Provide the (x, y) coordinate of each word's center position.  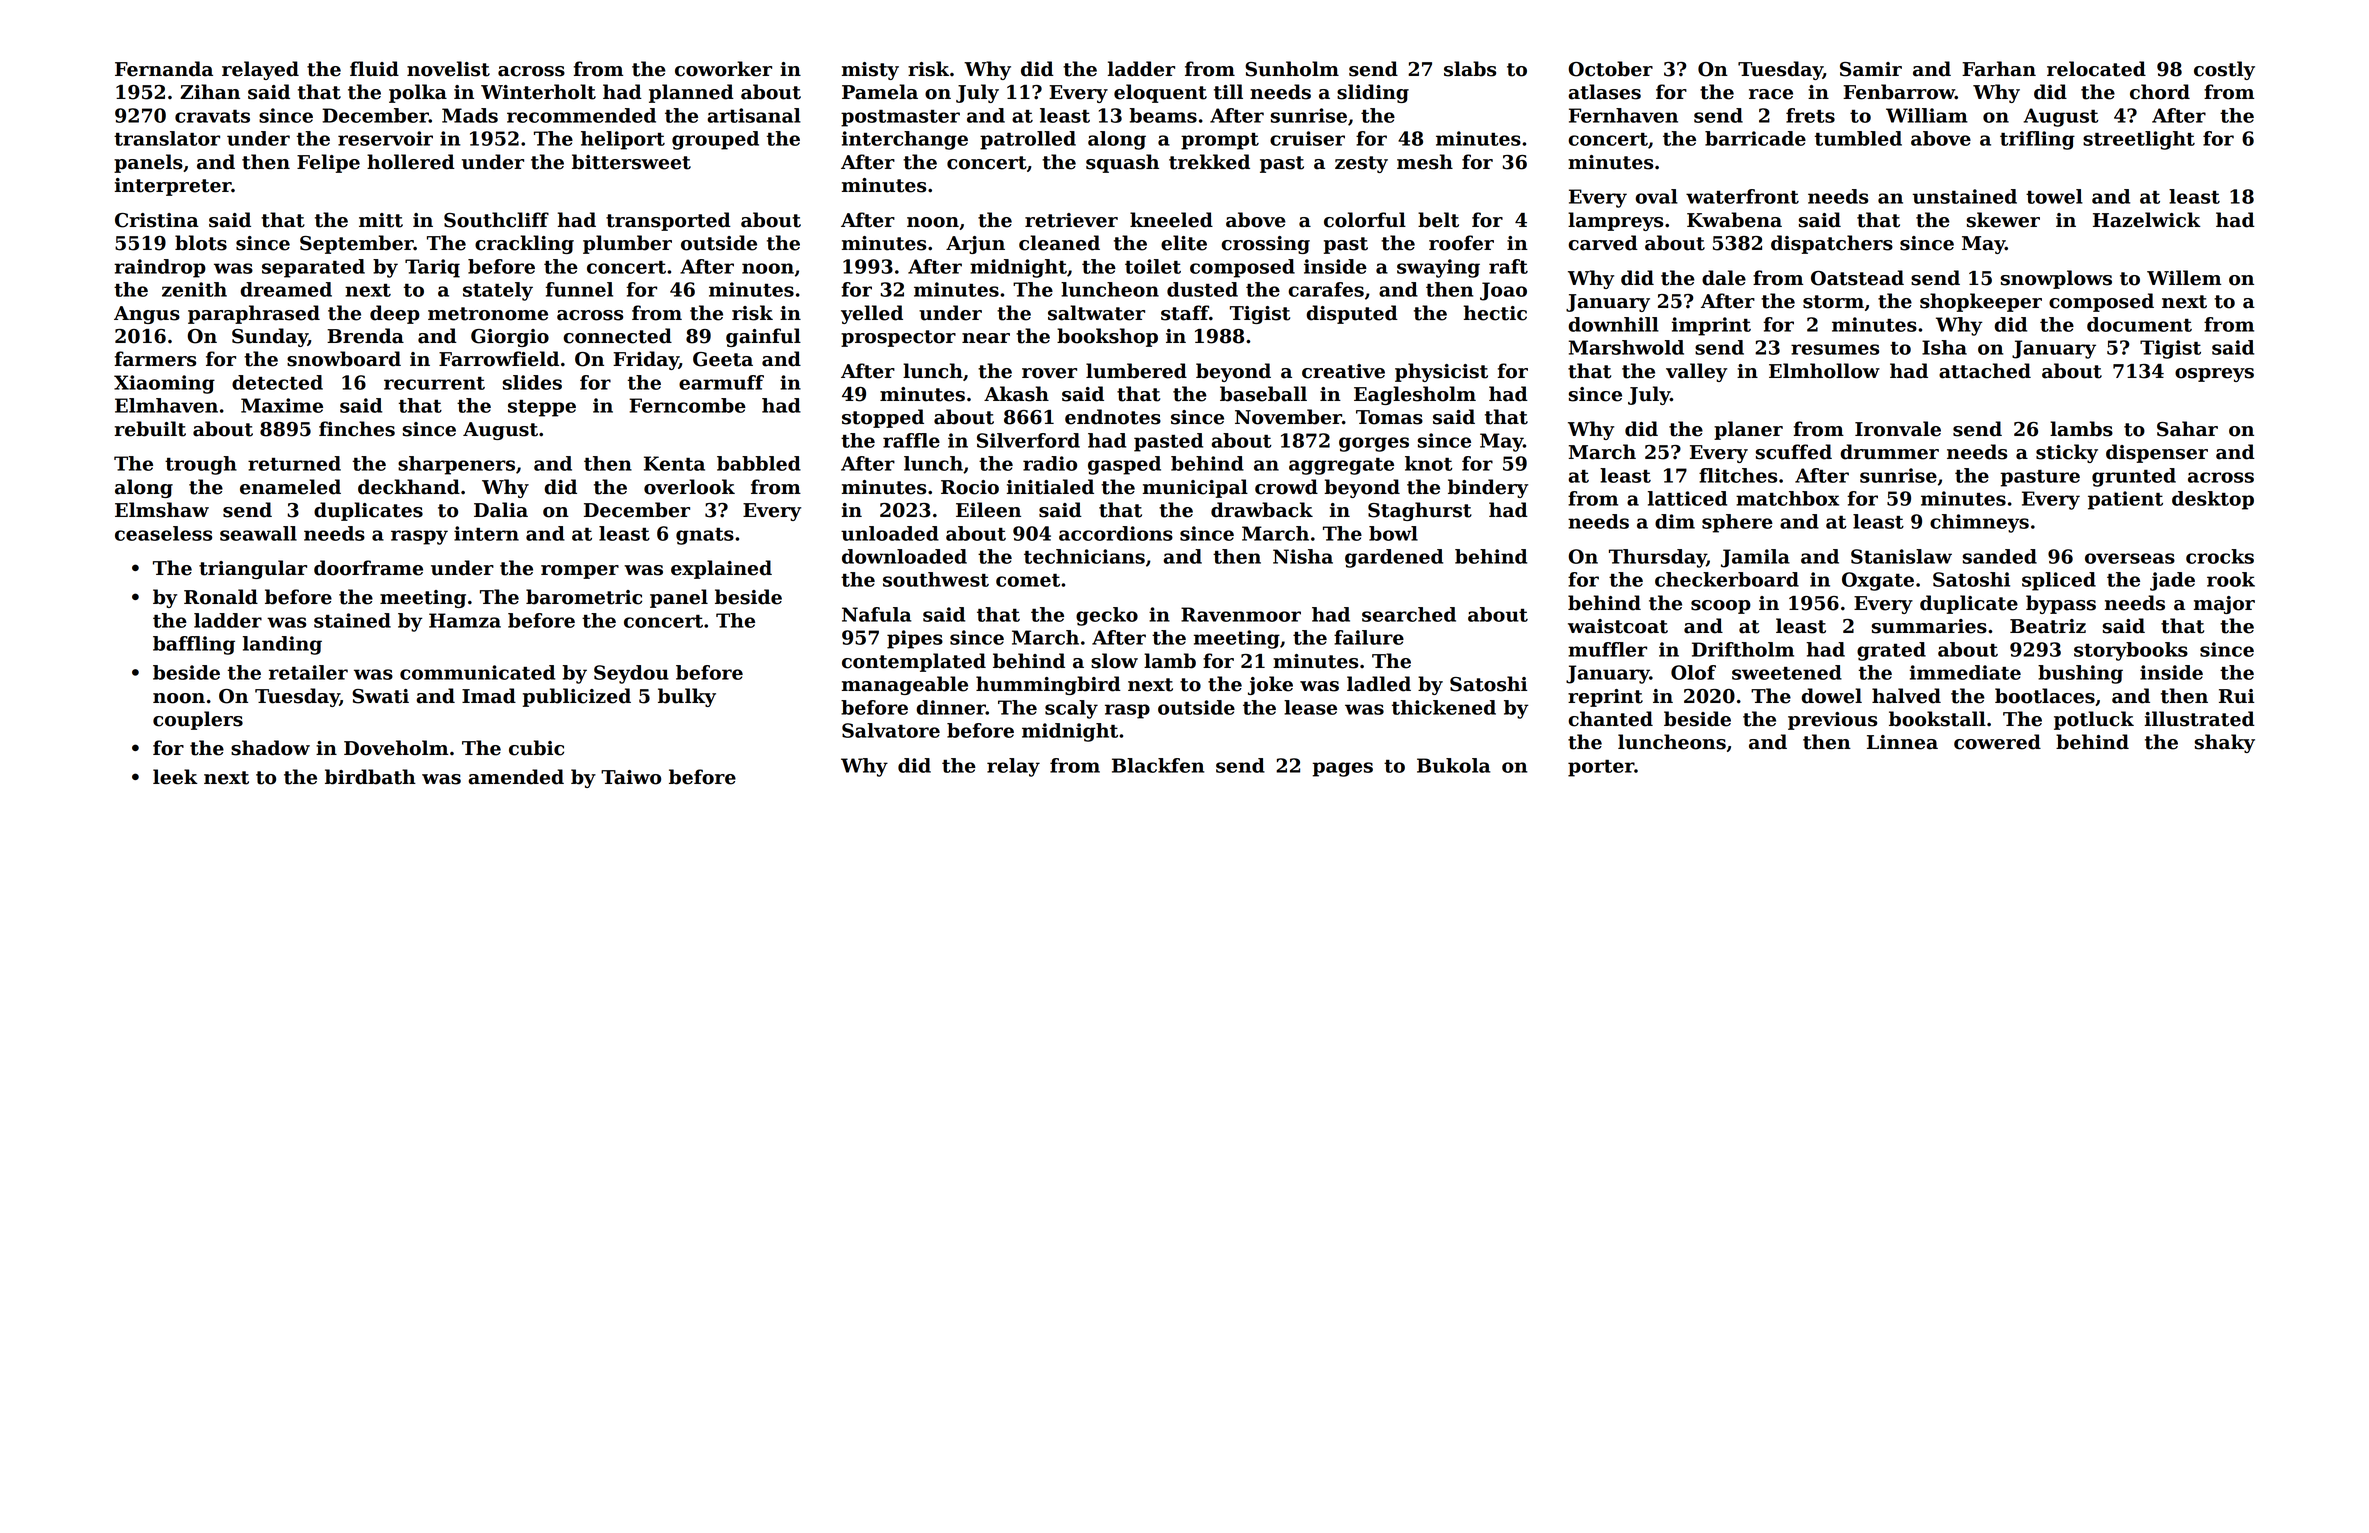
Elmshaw (162, 510)
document (2139, 324)
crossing (1265, 245)
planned (691, 93)
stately (498, 291)
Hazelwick (2147, 220)
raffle (911, 440)
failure (1369, 637)
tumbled (1858, 138)
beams (1163, 115)
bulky (687, 697)
